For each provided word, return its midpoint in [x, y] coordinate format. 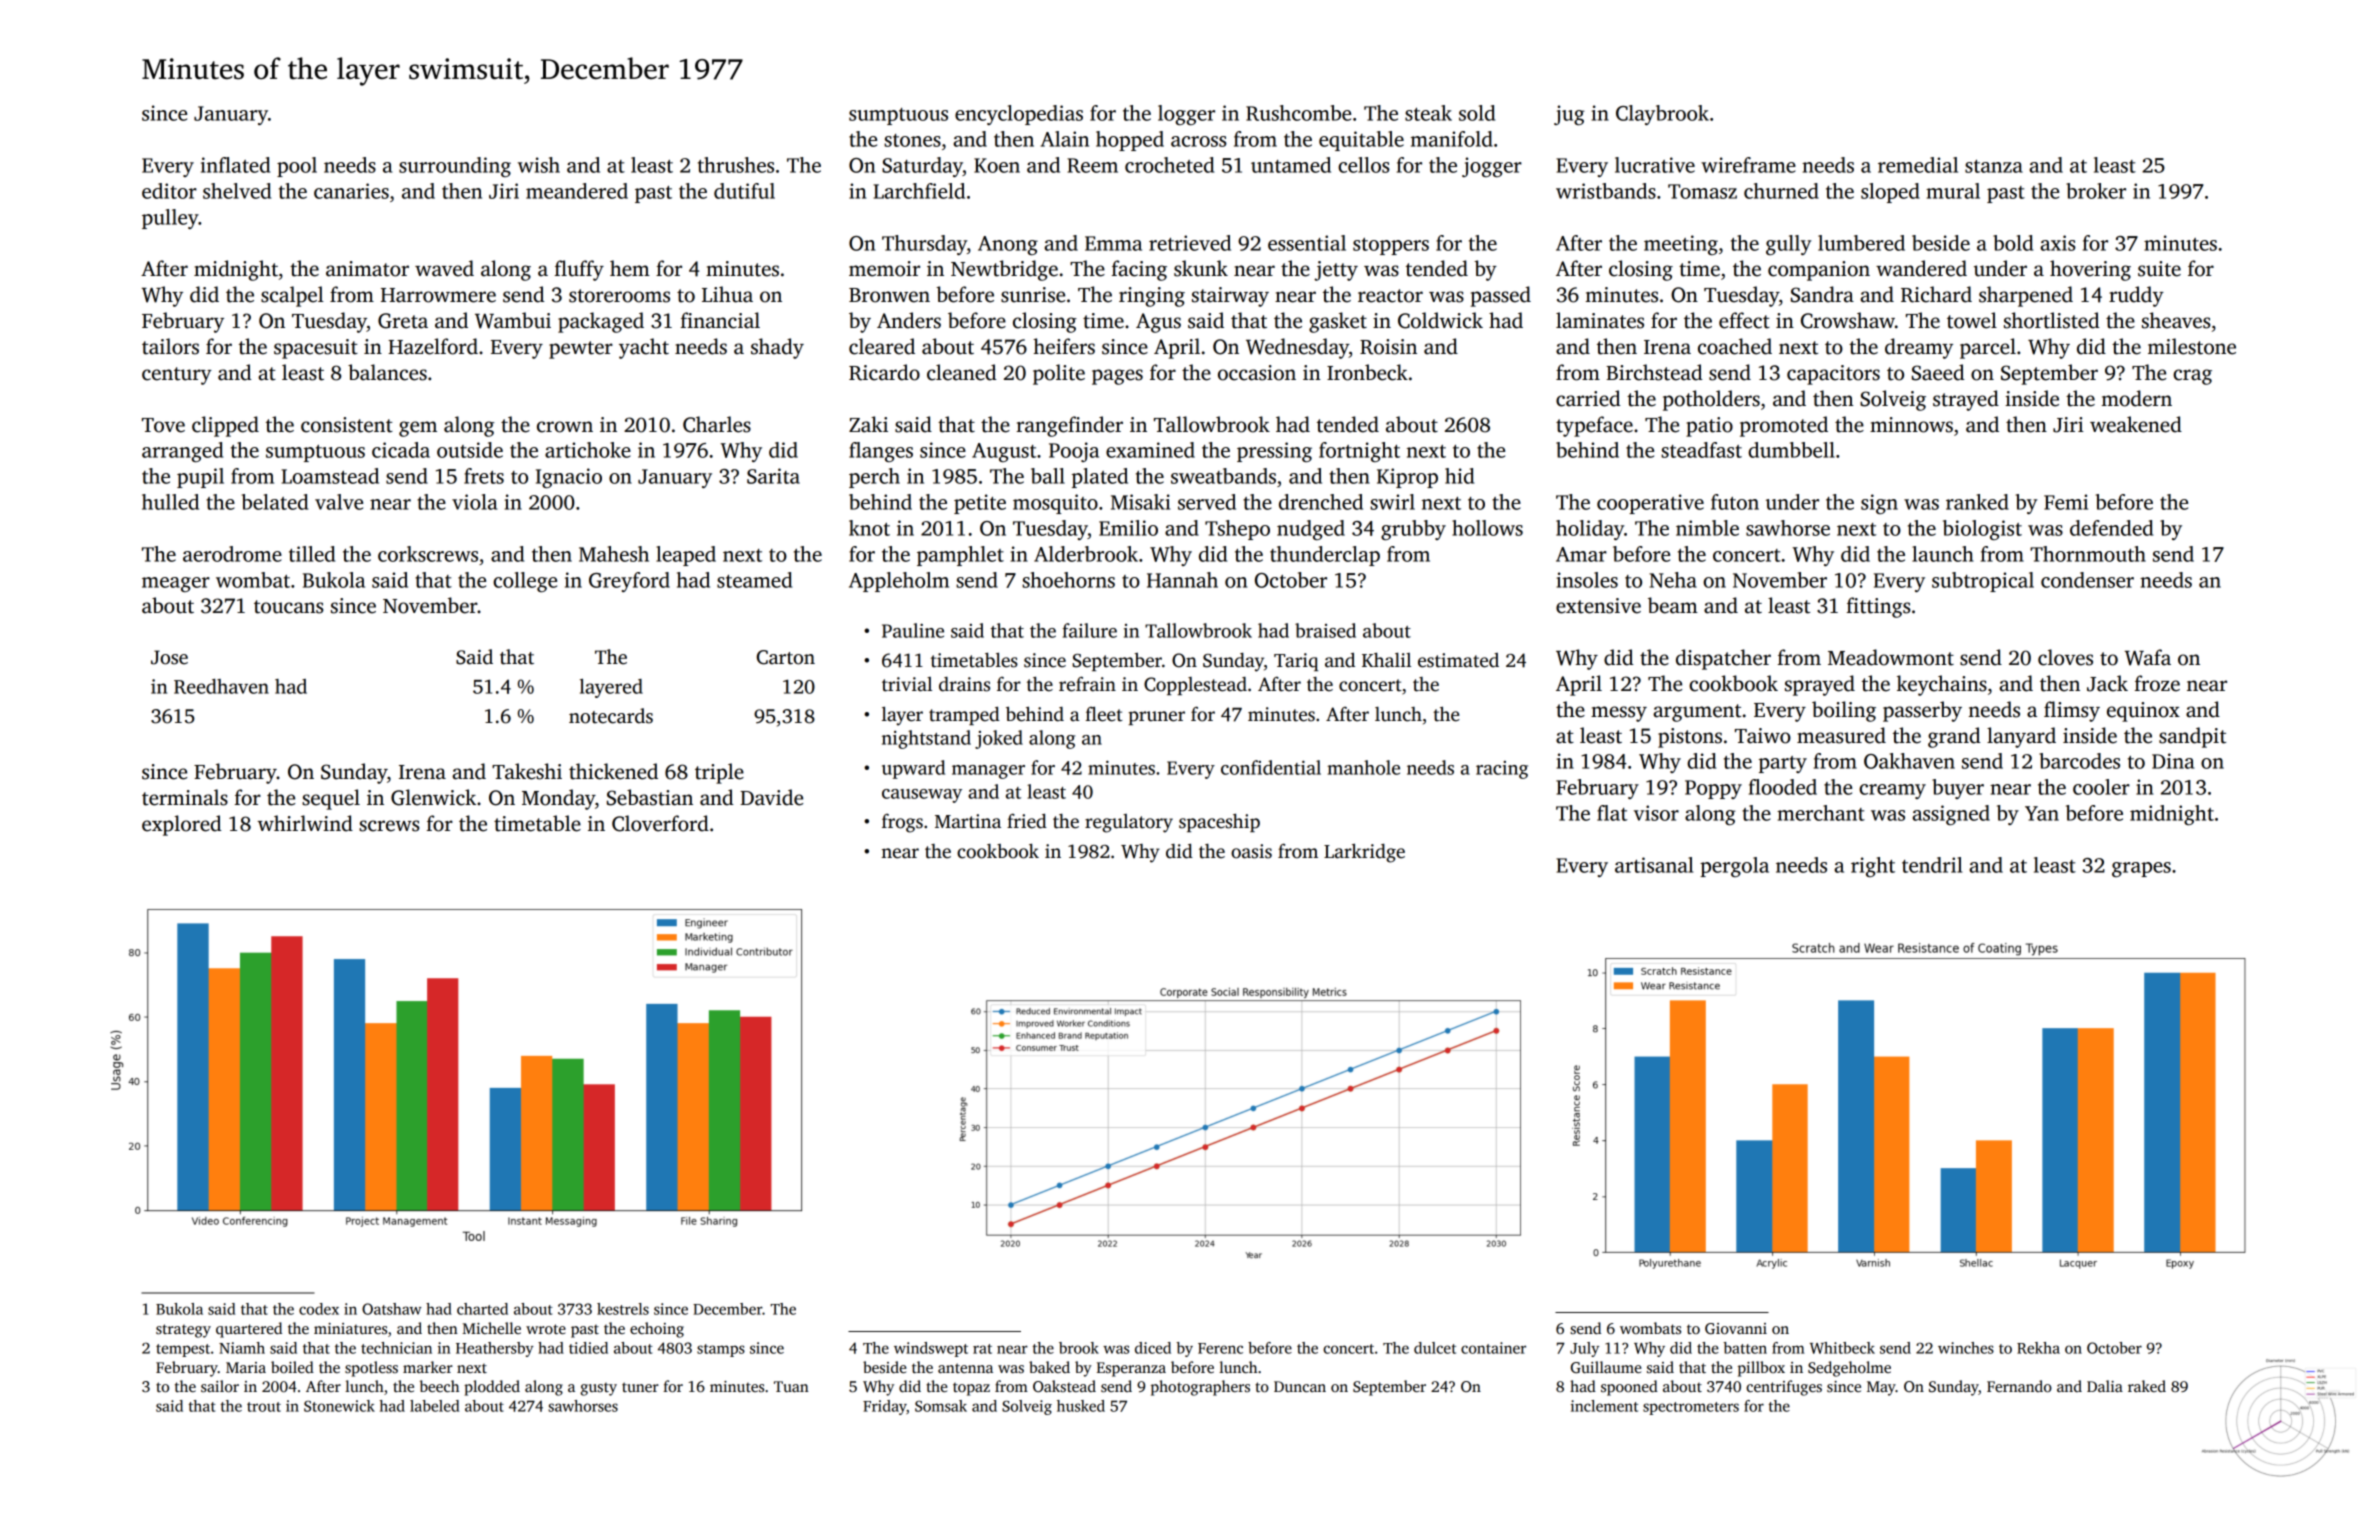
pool [297, 167]
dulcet [1435, 1348]
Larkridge [1364, 853]
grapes [2141, 869]
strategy [183, 1331]
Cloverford [660, 823]
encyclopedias [1019, 115]
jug [1569, 115]
